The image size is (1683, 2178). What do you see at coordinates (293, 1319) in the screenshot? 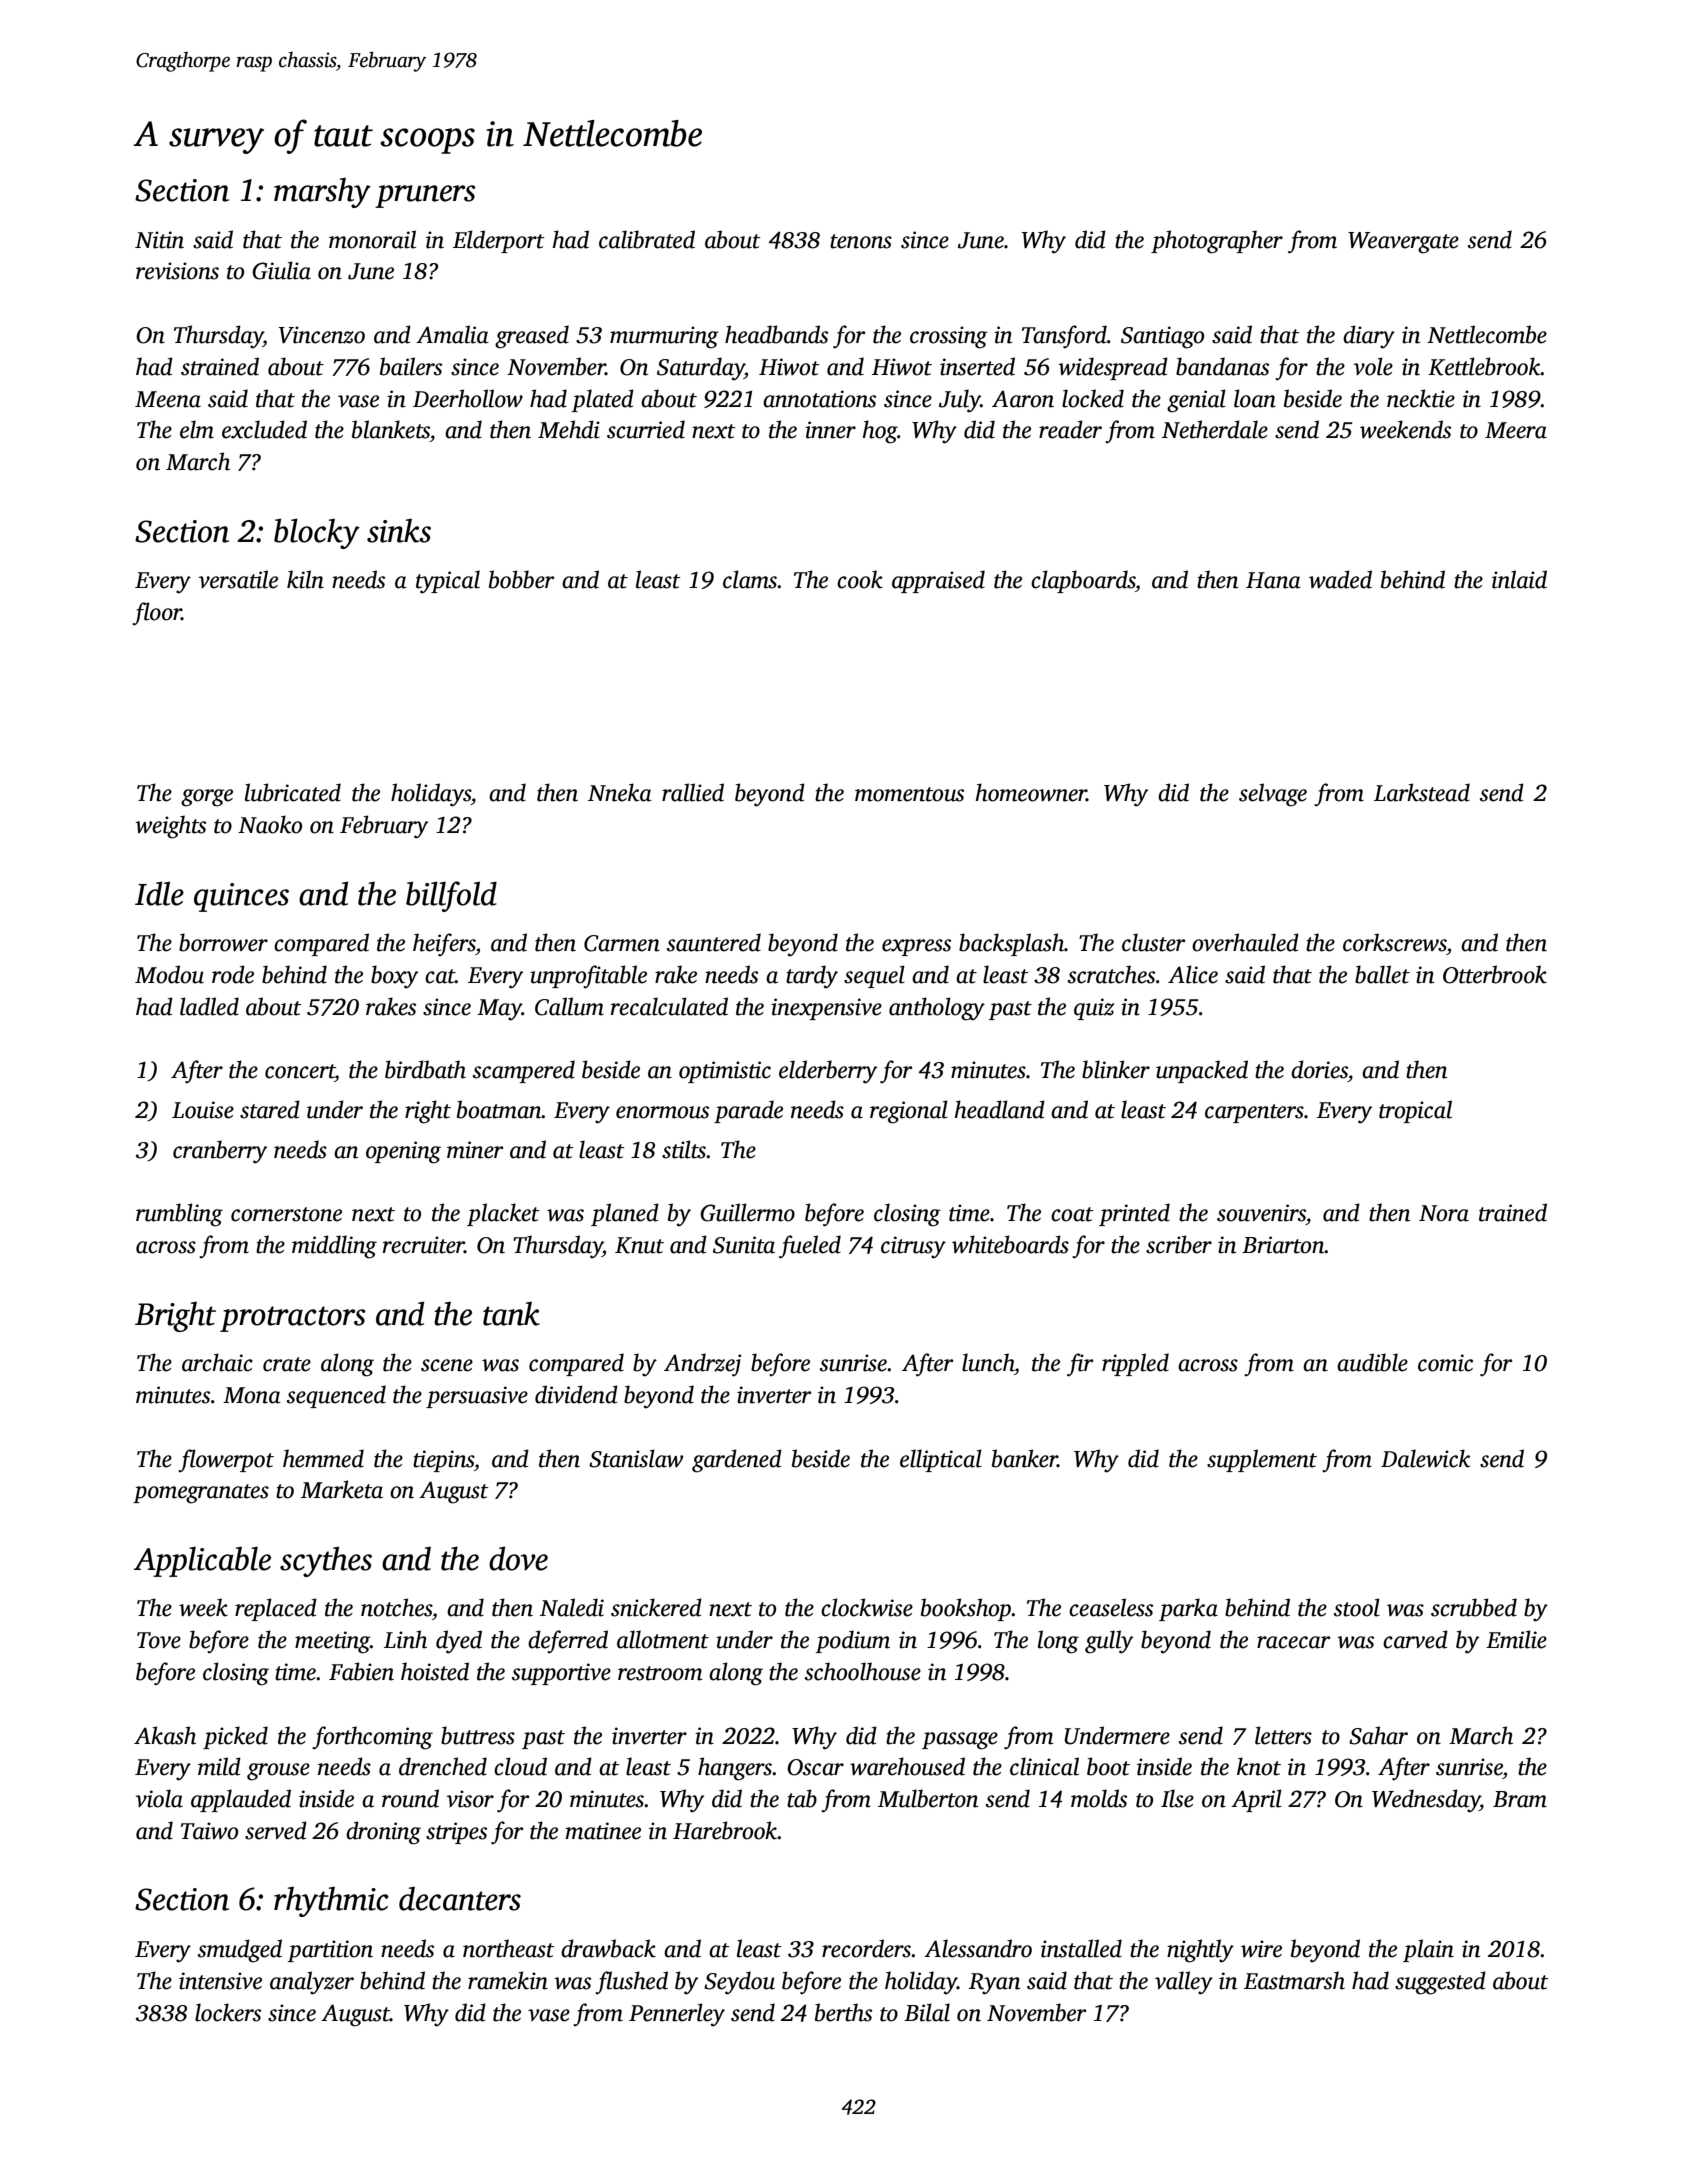
I see `protractors` at bounding box center [293, 1319].
